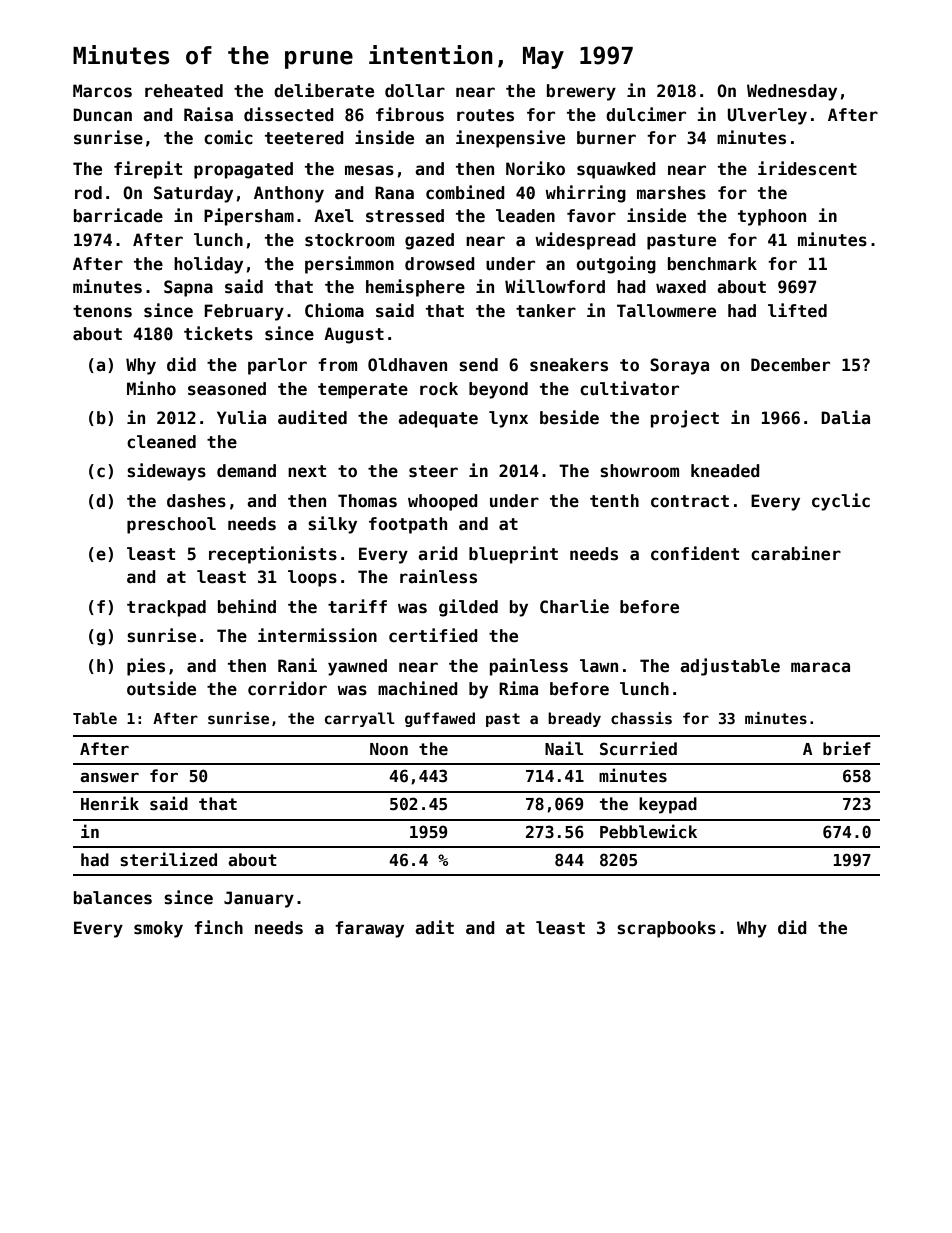 Image resolution: width=952 pixels, height=1233 pixels. What do you see at coordinates (433, 471) in the screenshot?
I see `steer` at bounding box center [433, 471].
